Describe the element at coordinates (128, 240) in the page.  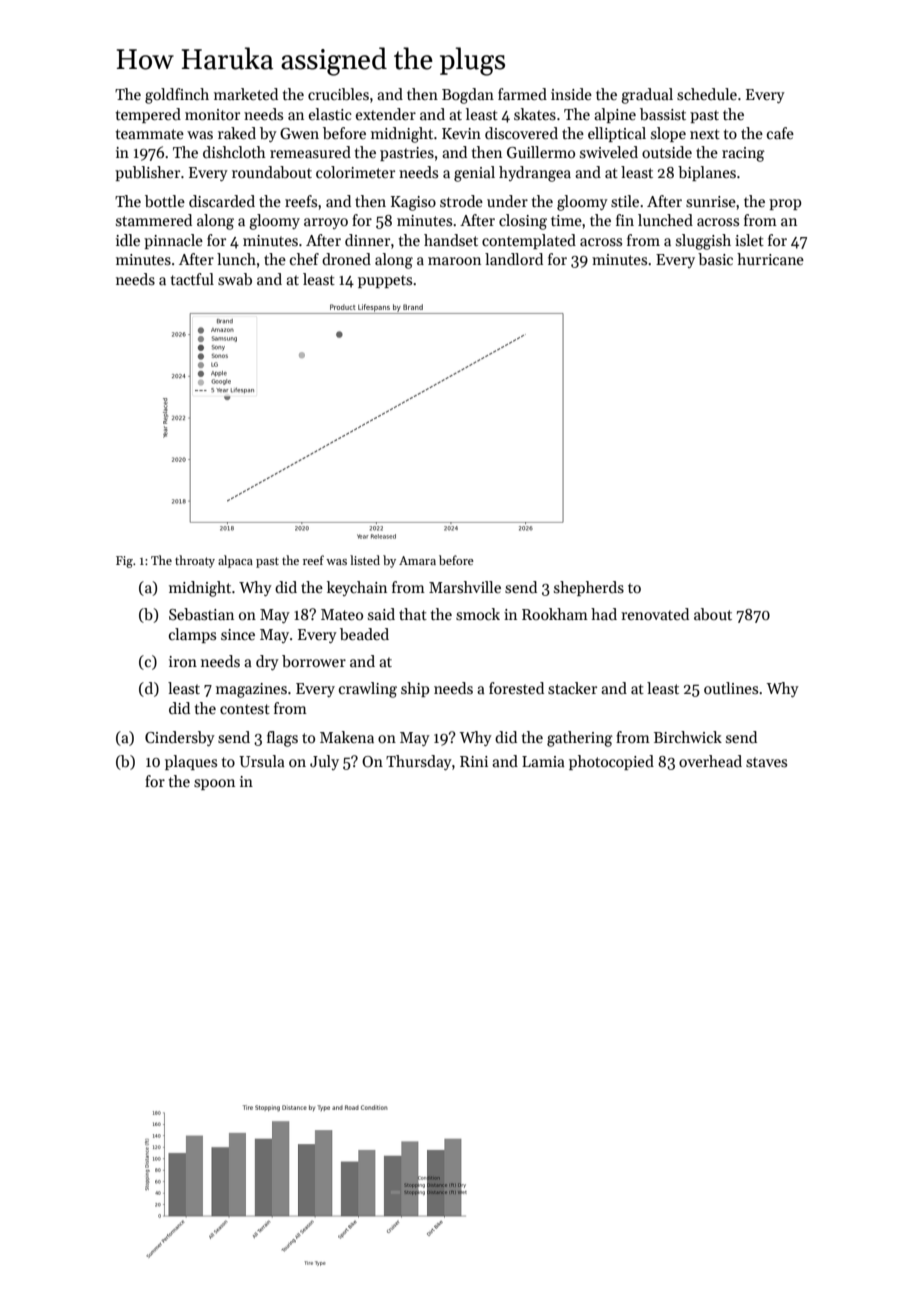
I see `idle` at that location.
